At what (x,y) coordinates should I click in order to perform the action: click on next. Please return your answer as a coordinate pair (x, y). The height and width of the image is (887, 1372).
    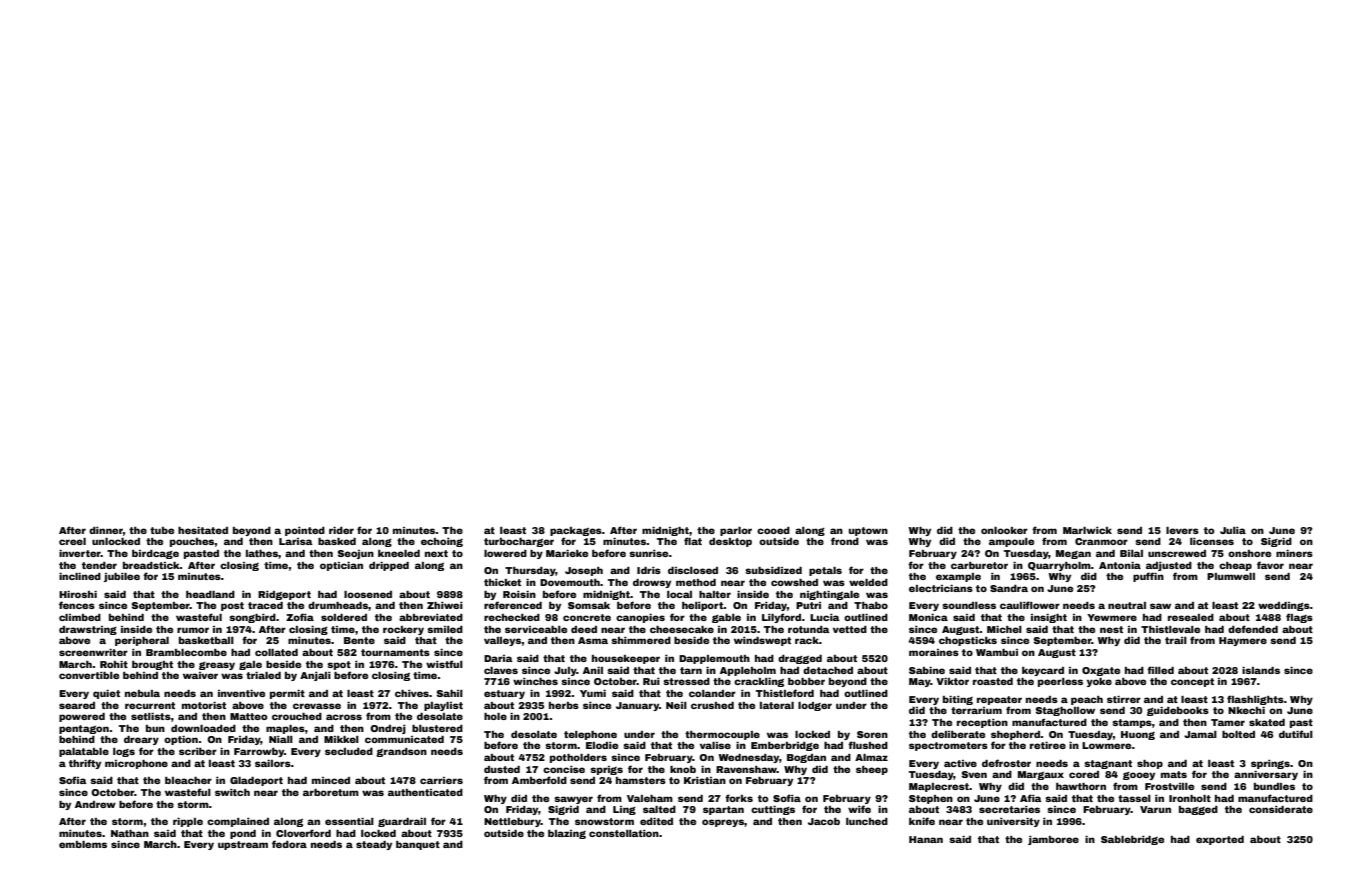
    Looking at the image, I should click on (436, 553).
